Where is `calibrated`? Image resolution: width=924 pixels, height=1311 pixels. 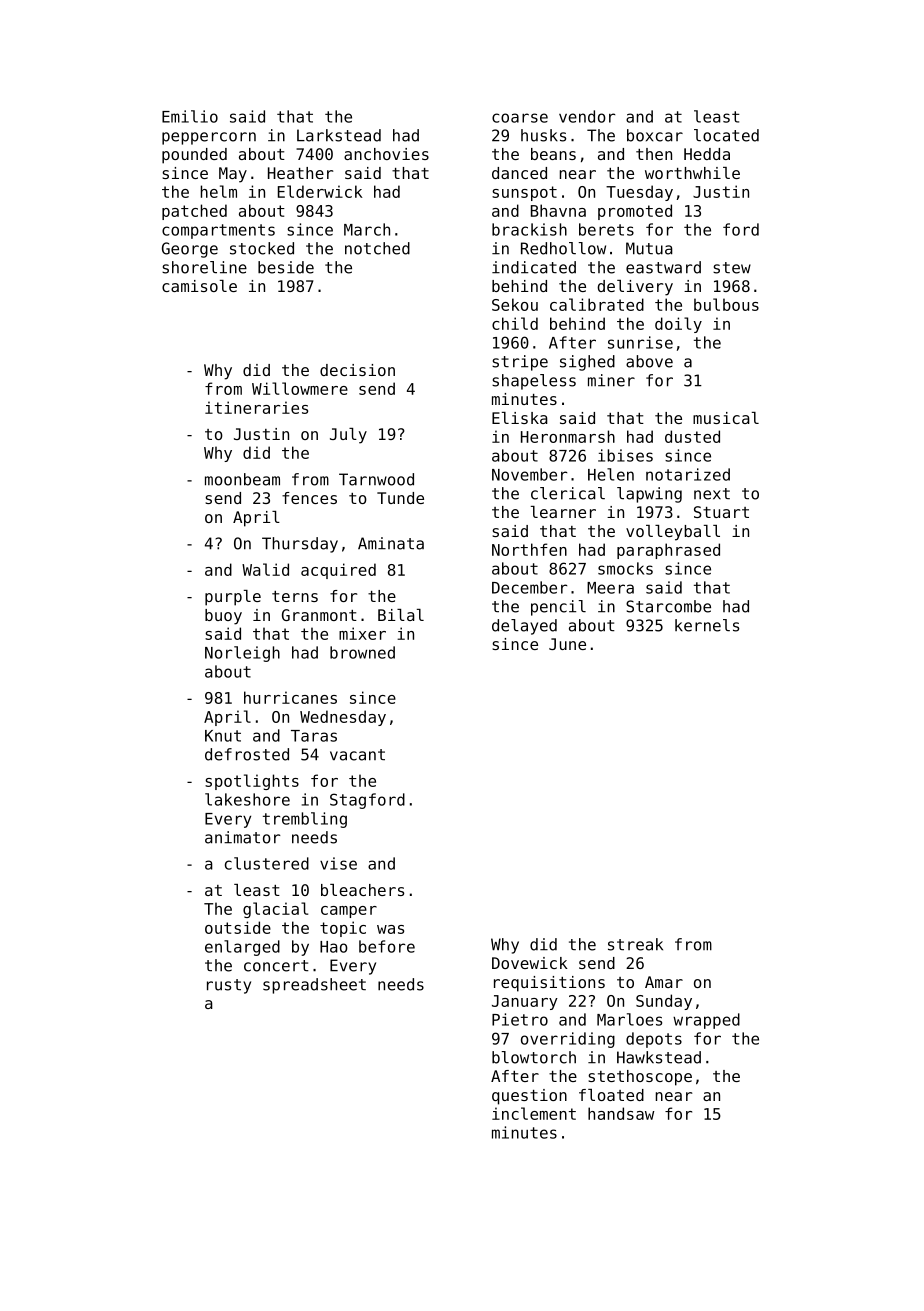
calibrated is located at coordinates (597, 304).
